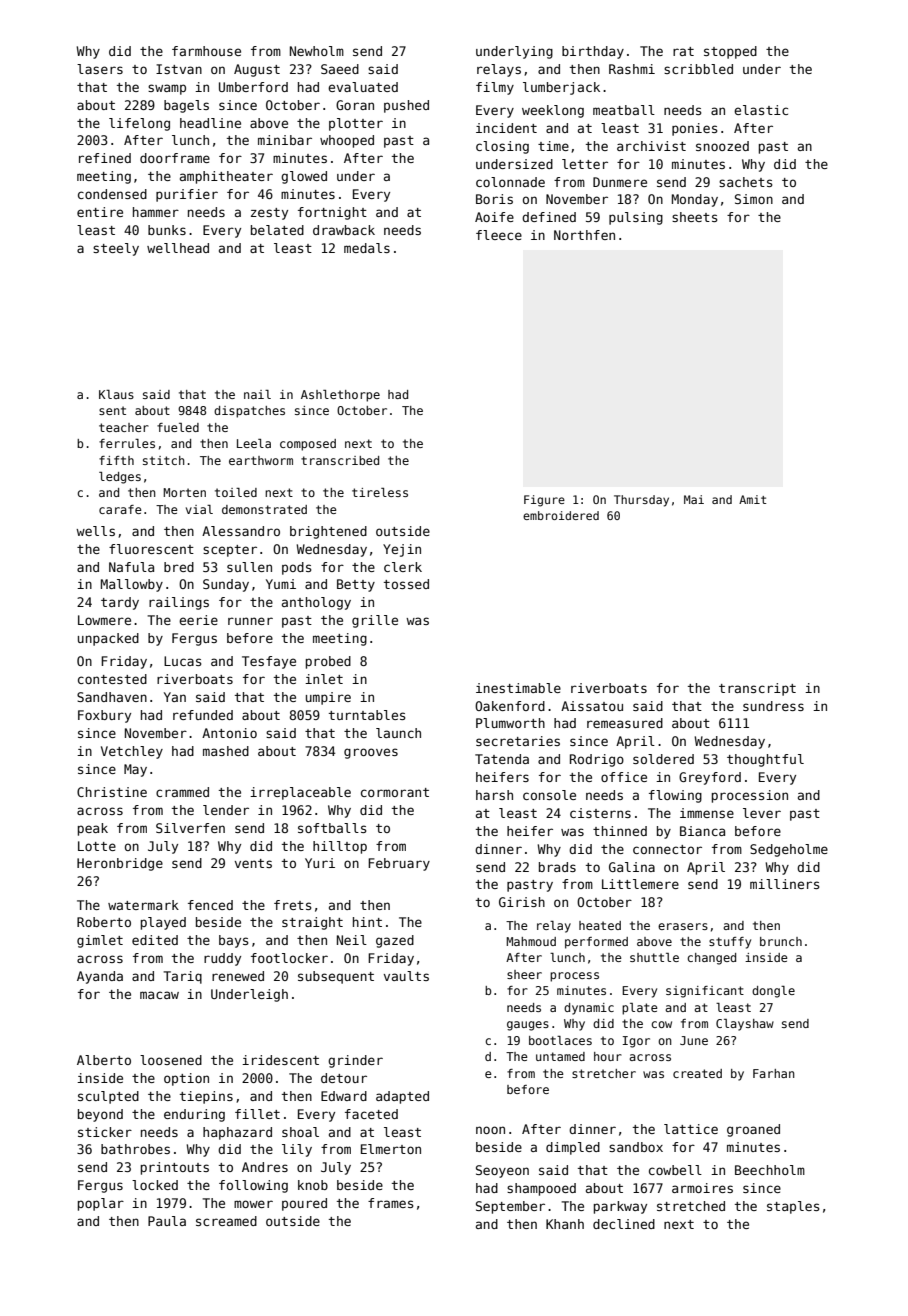  I want to click on Christine, so click(112, 792).
